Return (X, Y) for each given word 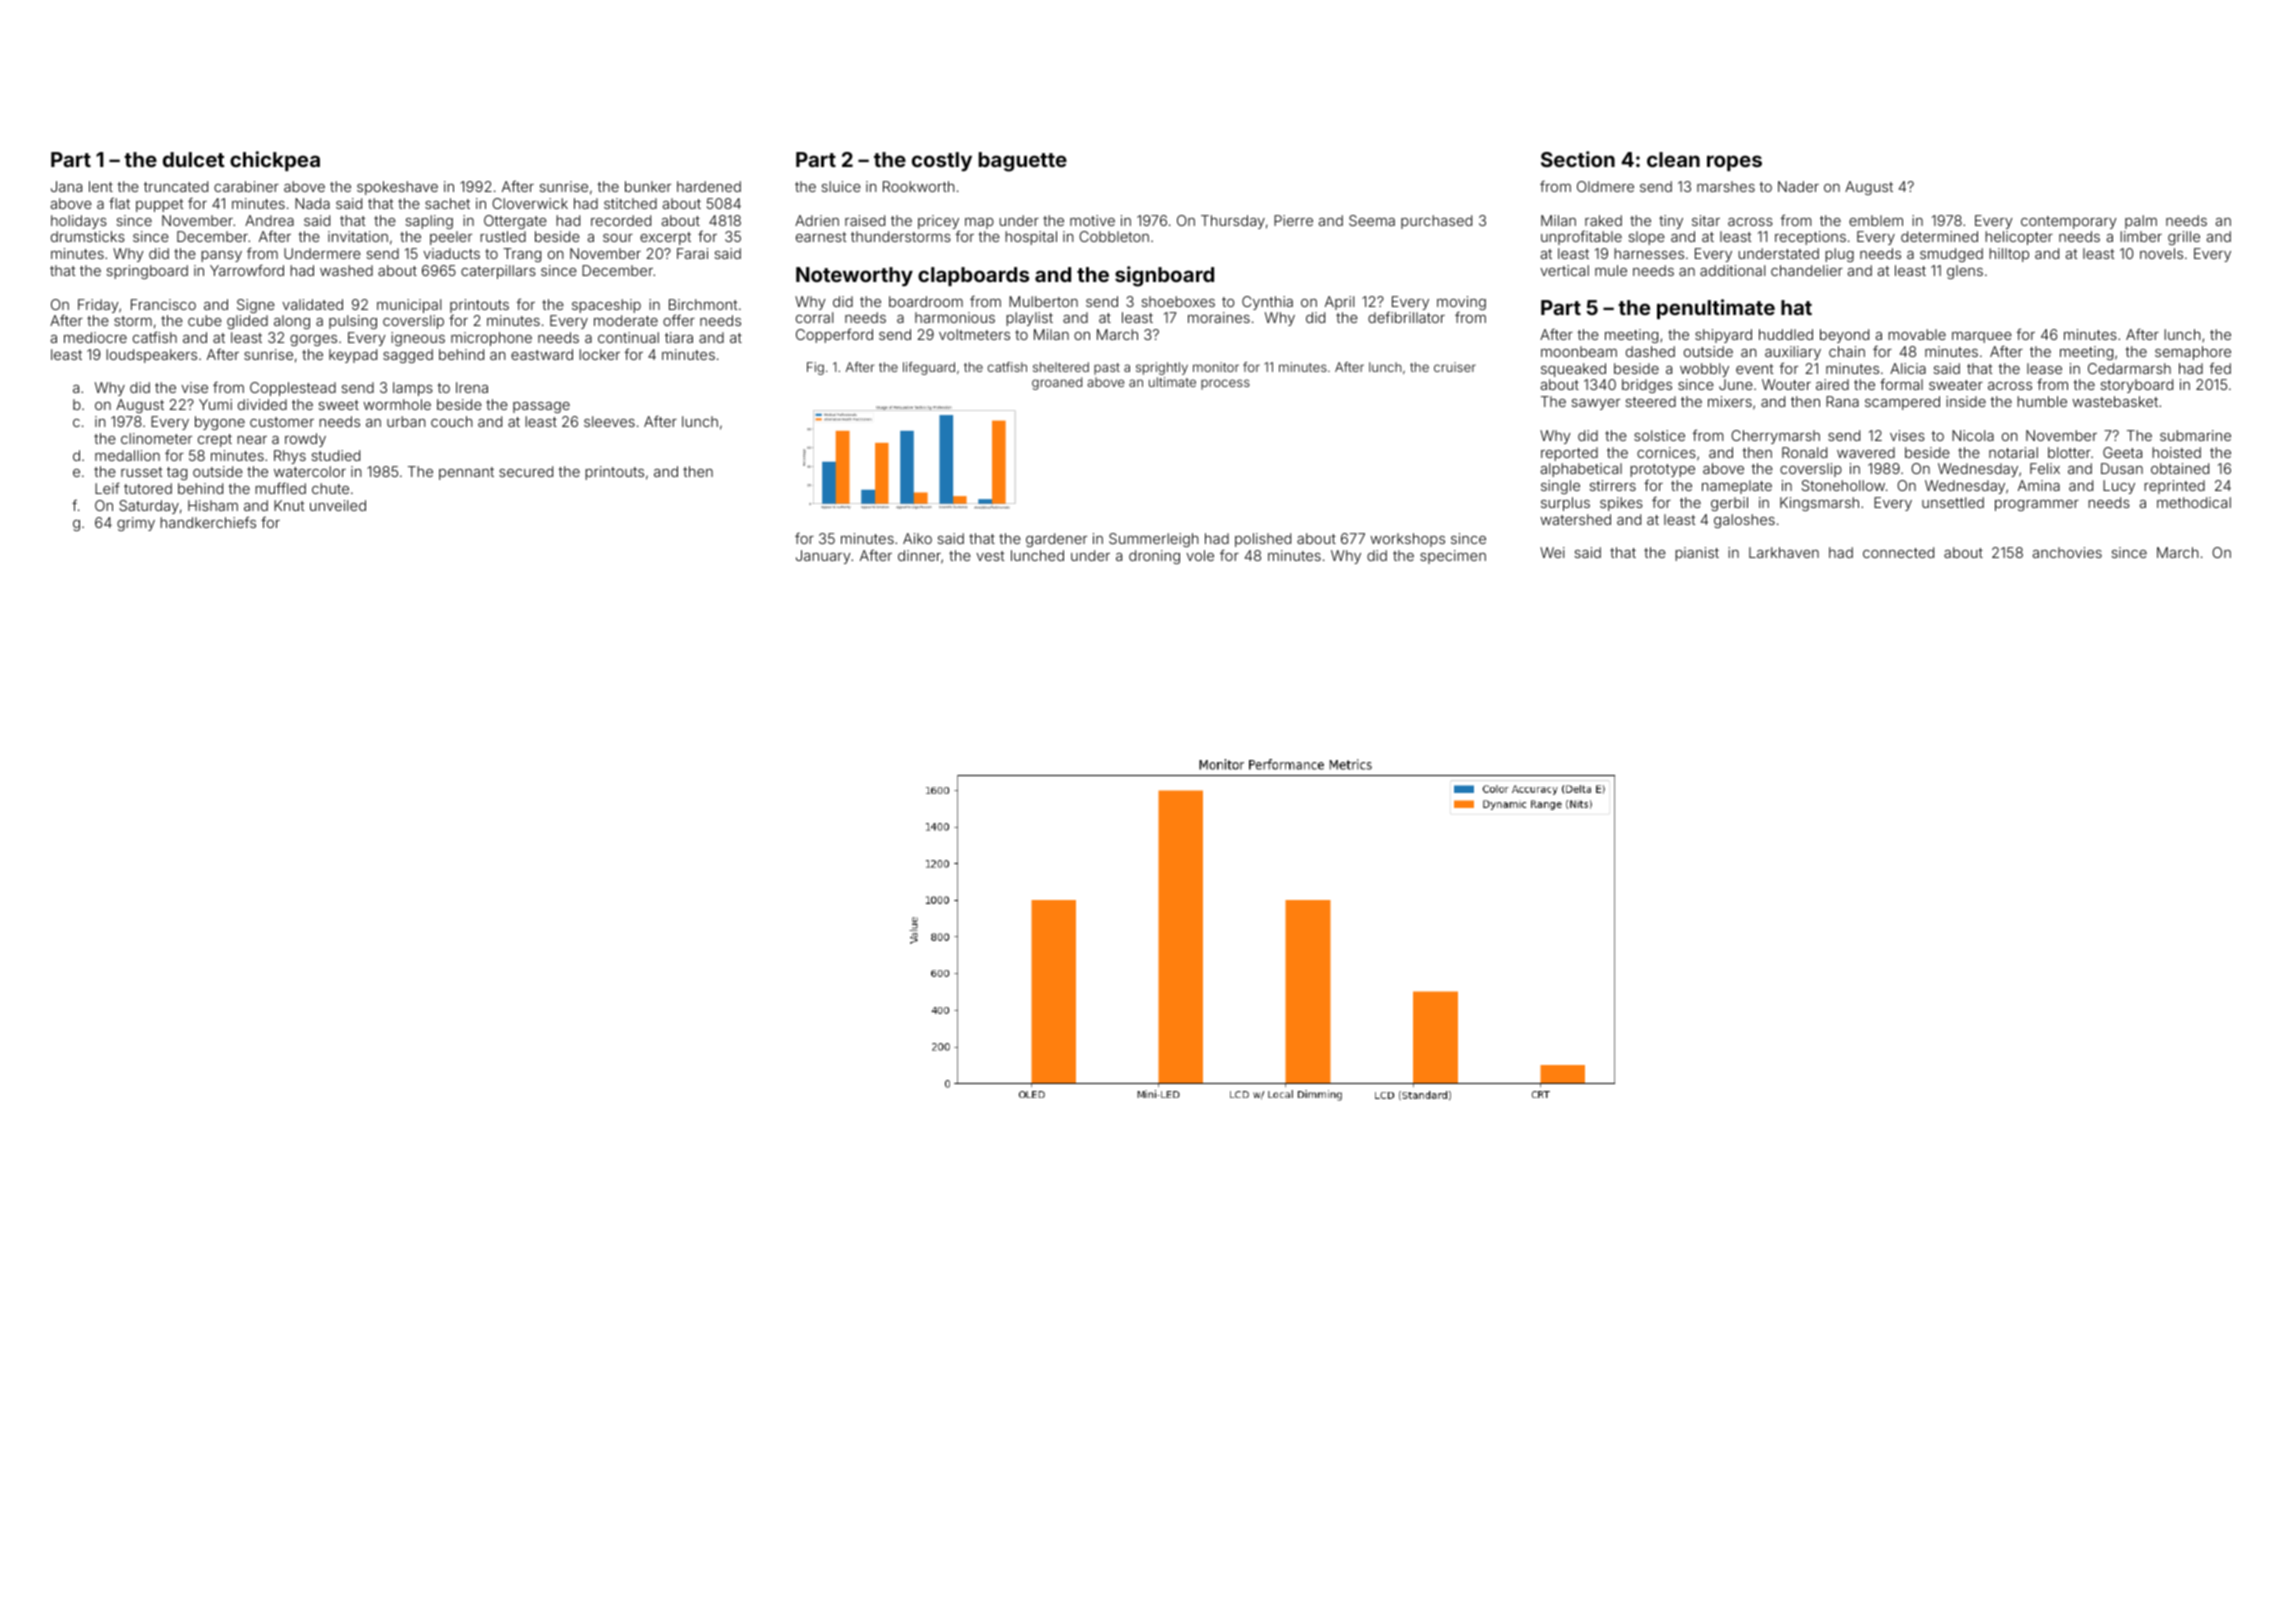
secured (526, 471)
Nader (1798, 186)
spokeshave (397, 188)
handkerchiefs (208, 522)
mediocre (95, 337)
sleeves (609, 421)
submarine (2195, 435)
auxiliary (1793, 353)
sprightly (1162, 368)
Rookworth (919, 186)
